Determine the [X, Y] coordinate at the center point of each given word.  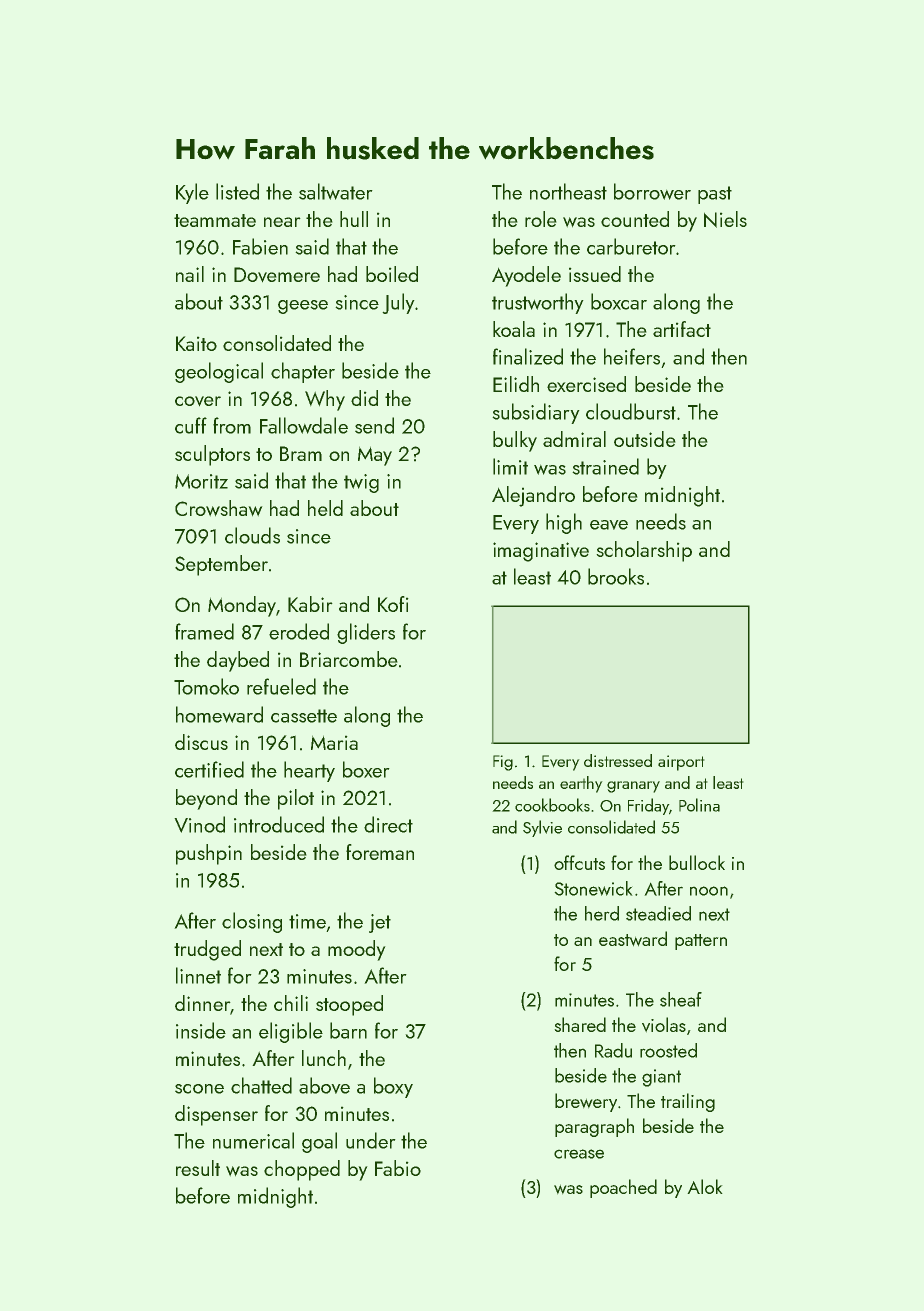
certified [209, 769]
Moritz [201, 481]
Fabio [398, 1168]
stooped [349, 1005]
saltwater [335, 191]
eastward [633, 938]
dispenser [216, 1115]
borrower [652, 191]
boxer [366, 769]
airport [681, 763]
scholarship [644, 551]
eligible [291, 1032]
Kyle [192, 193]
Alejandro [533, 496]
